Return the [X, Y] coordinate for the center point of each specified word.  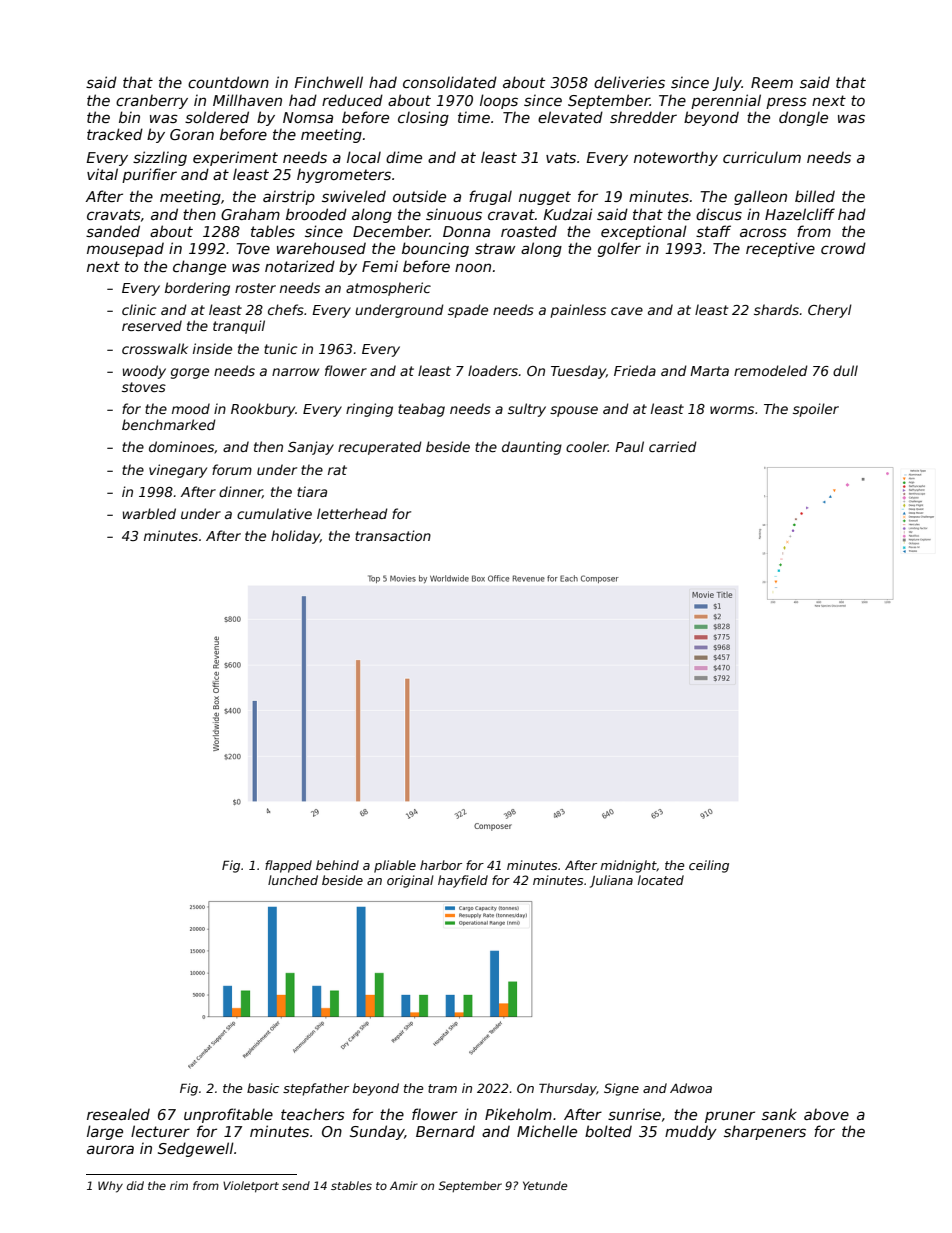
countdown [228, 82]
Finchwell [328, 82]
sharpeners [765, 1132]
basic [263, 1088]
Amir [404, 1185]
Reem [772, 82]
